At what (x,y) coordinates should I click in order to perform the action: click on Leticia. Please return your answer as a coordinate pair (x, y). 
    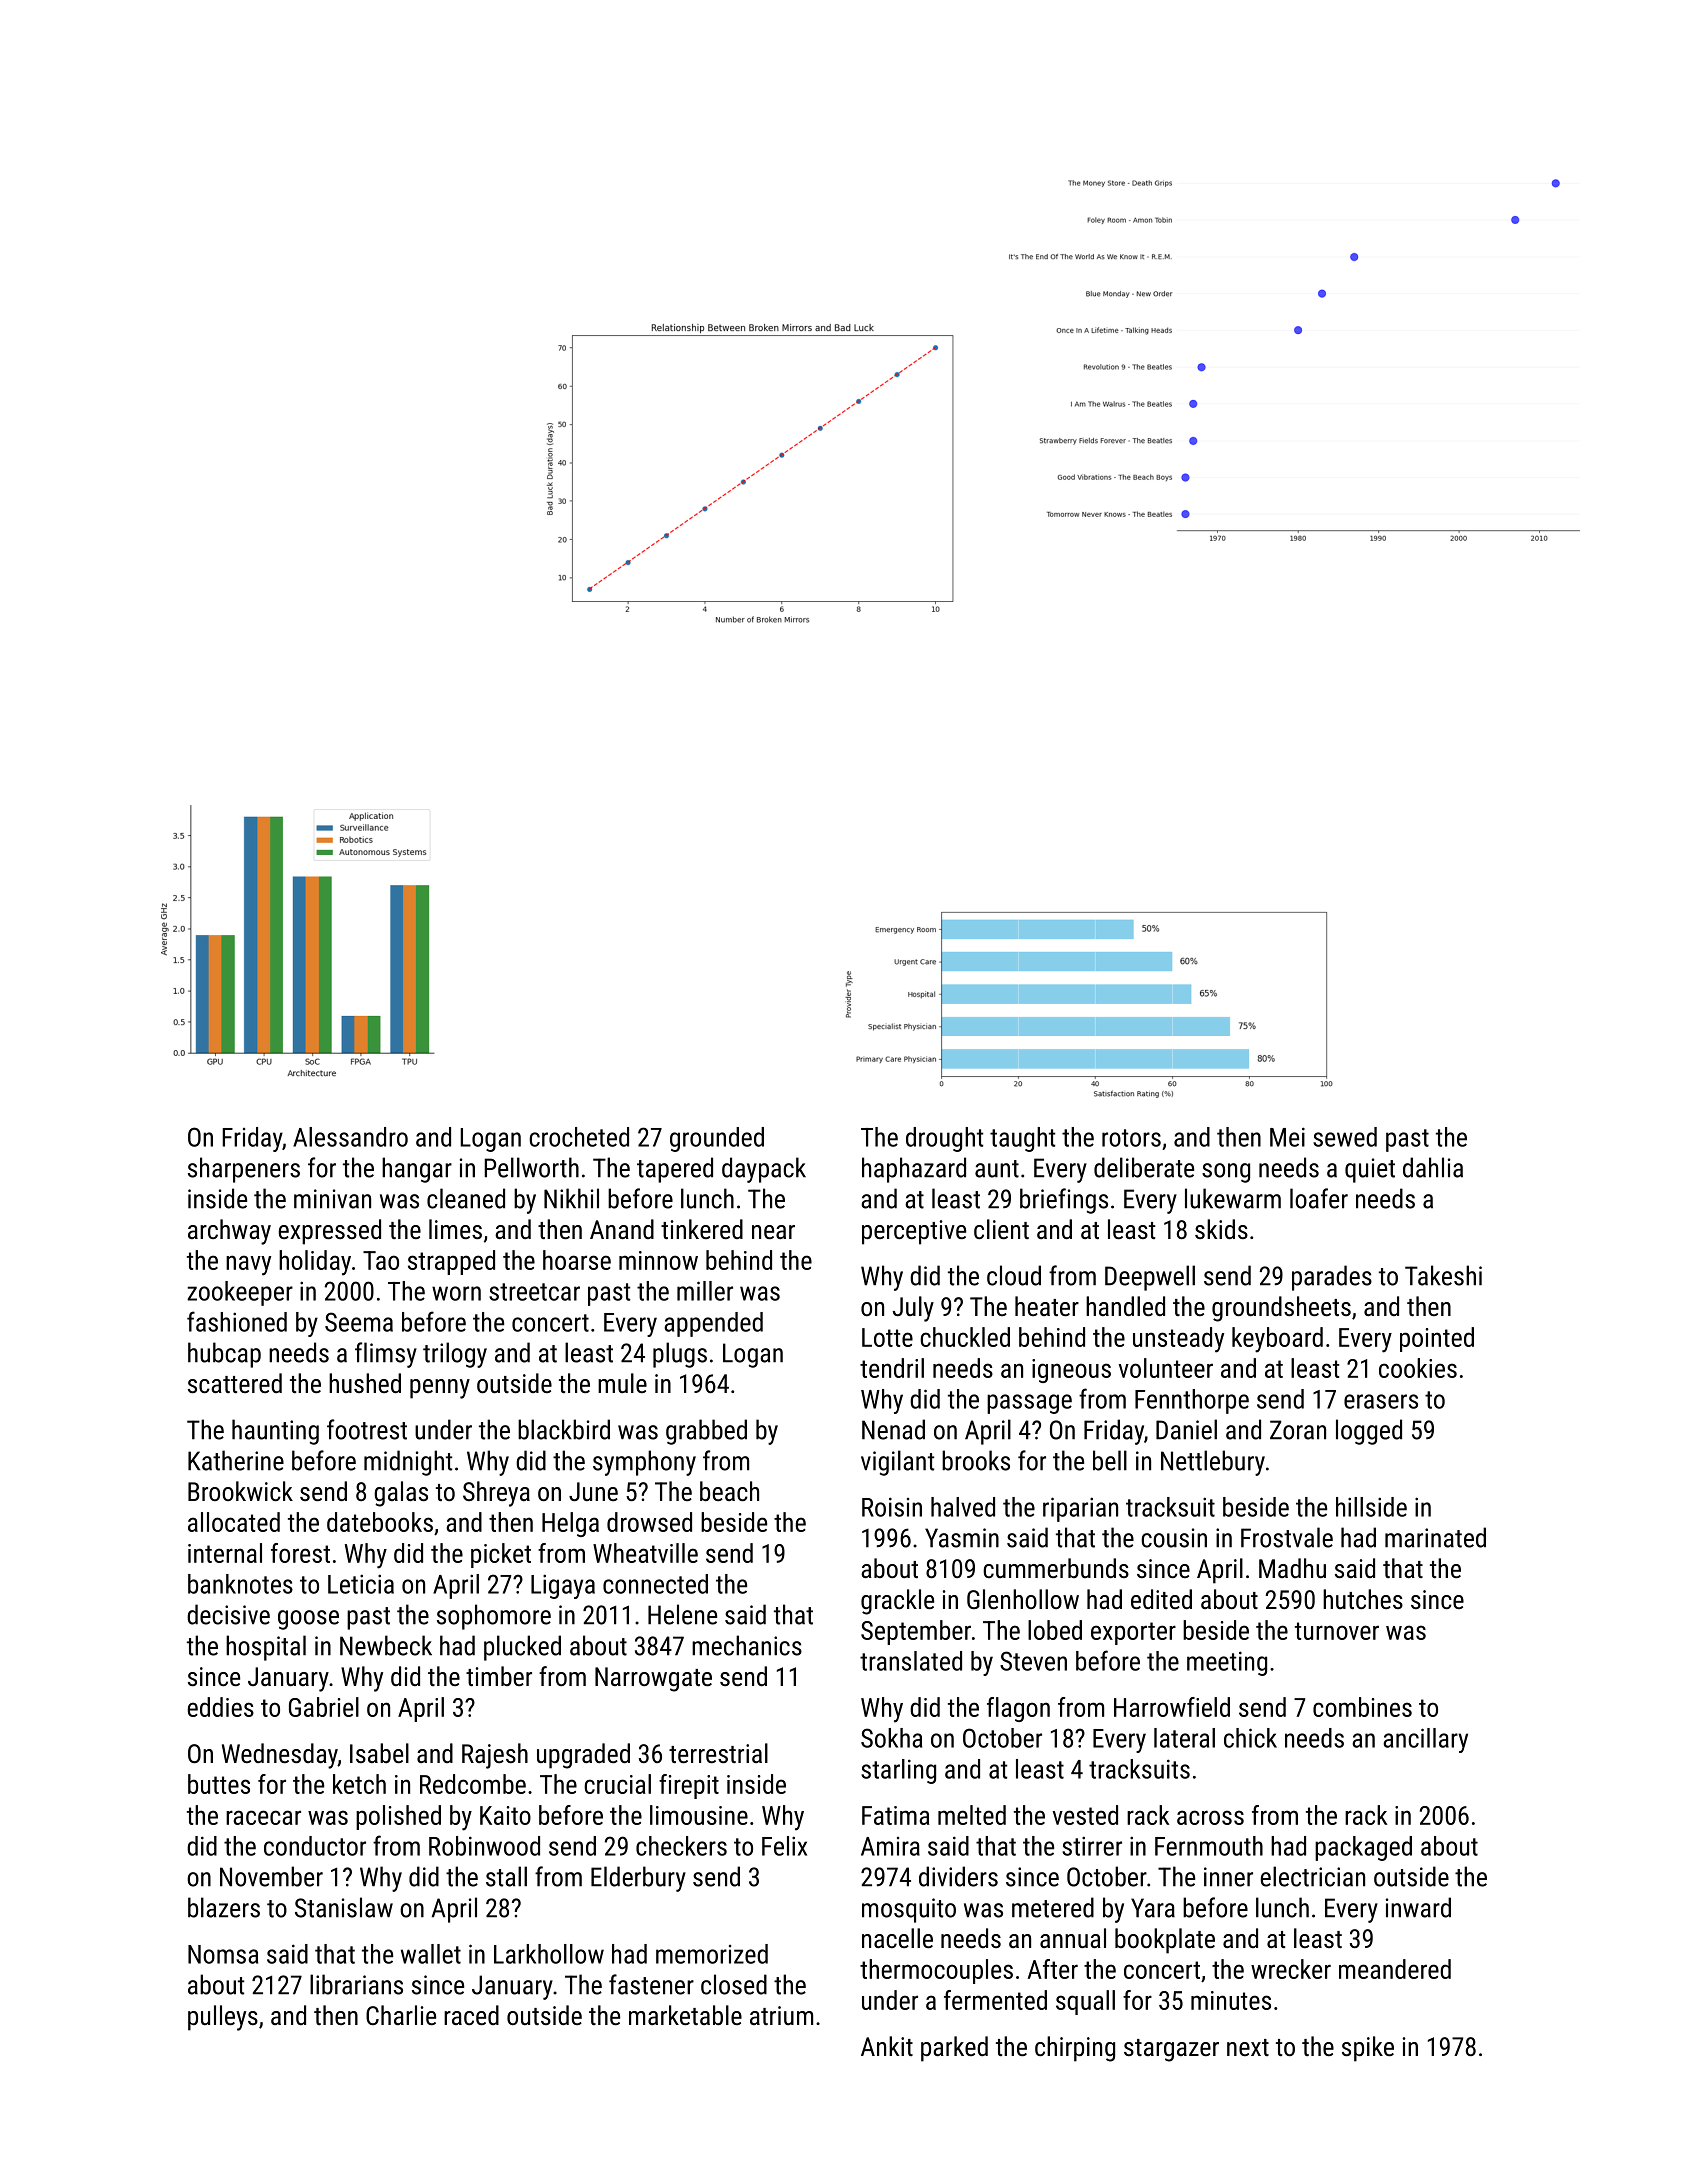
    Looking at the image, I should click on (361, 1584).
